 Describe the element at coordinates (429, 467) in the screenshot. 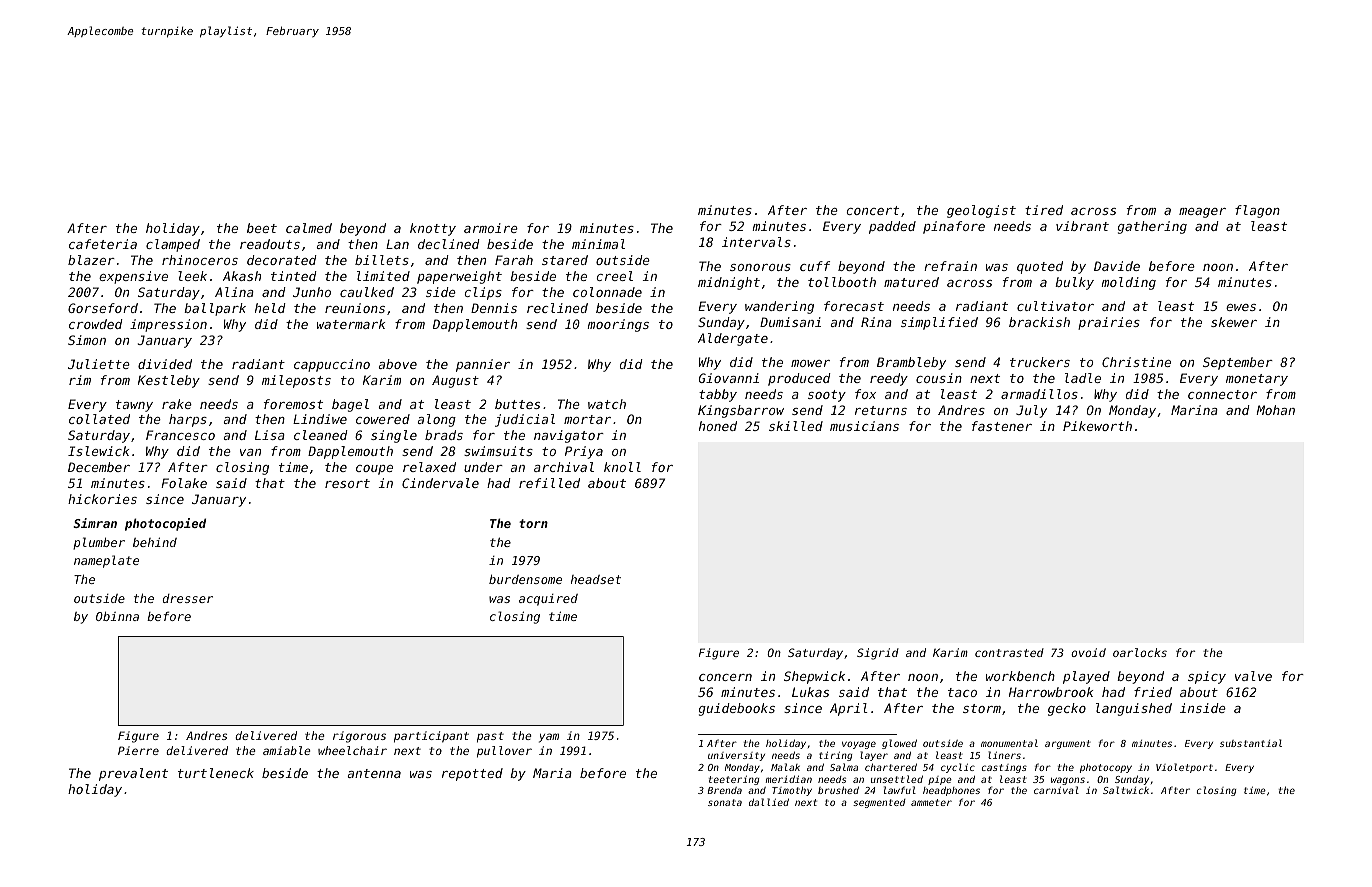

I see `relaxed` at that location.
